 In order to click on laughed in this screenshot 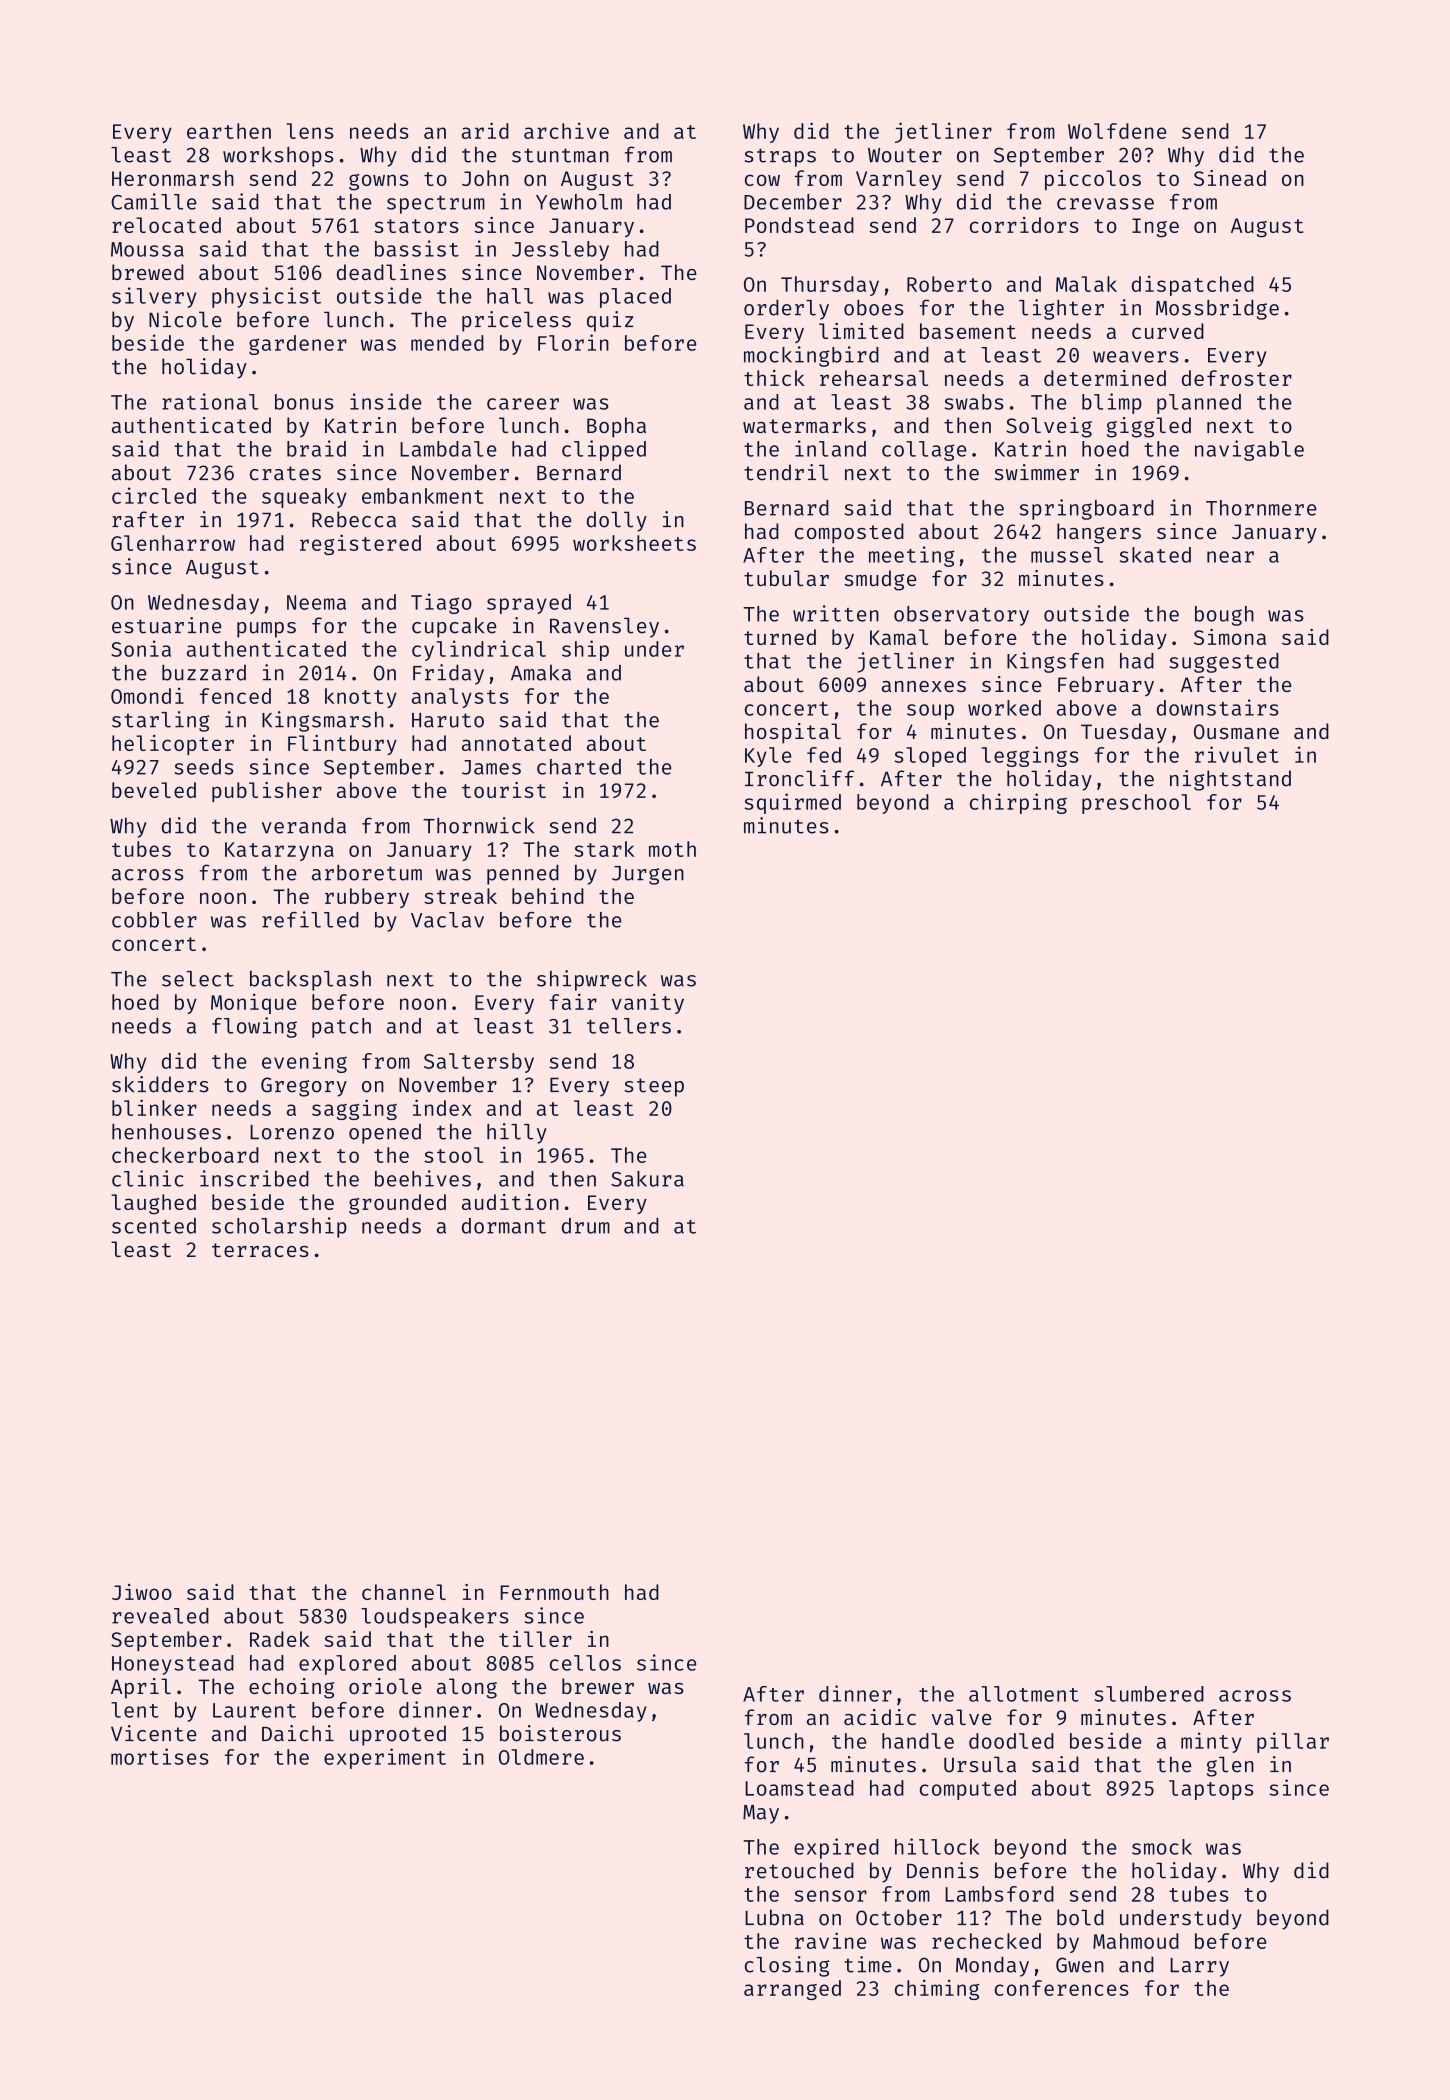, I will do `click(153, 1204)`.
